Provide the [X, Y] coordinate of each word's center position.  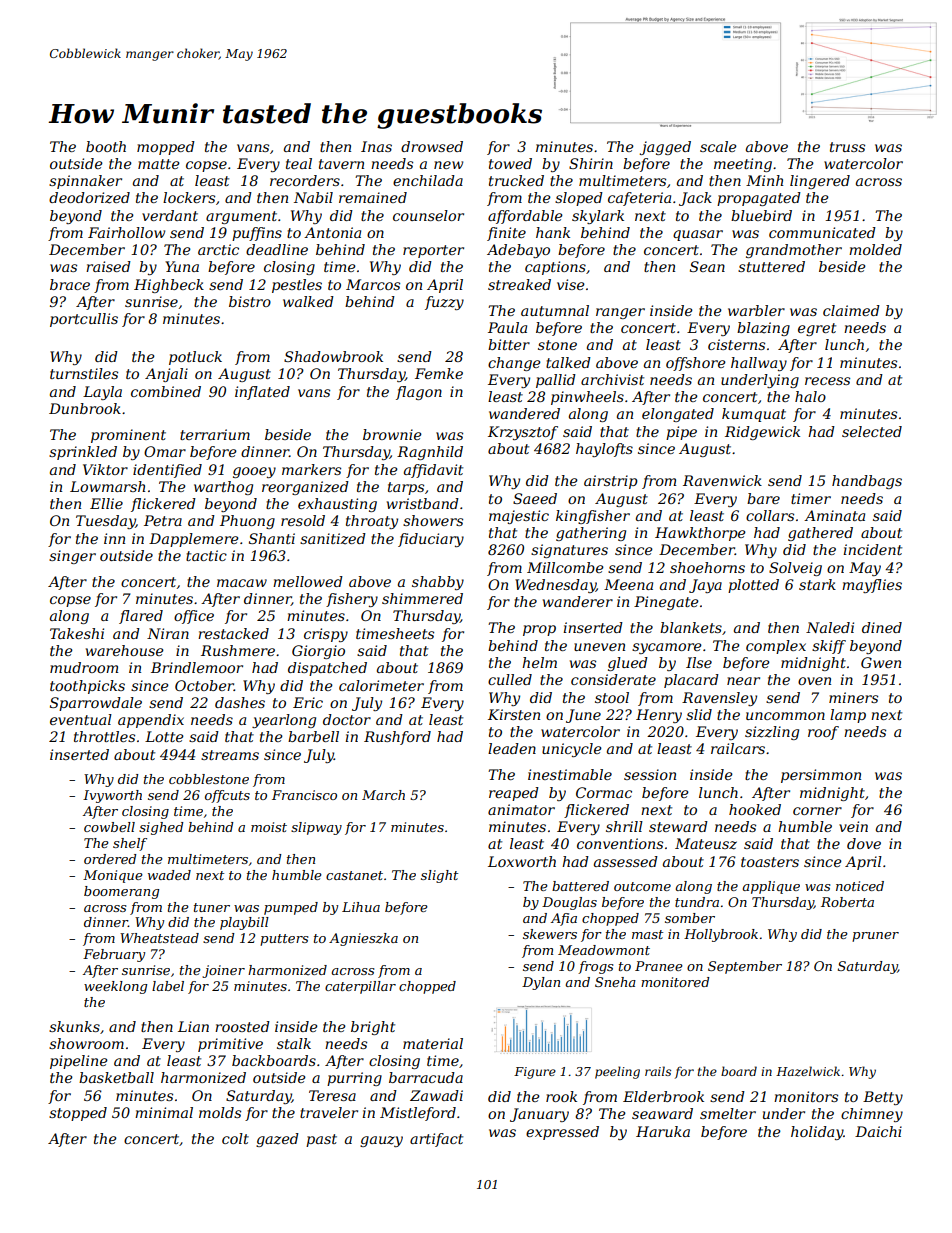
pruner [875, 937]
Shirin [591, 163]
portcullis [84, 320]
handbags [867, 482]
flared [141, 617]
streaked [519, 284]
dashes [240, 702]
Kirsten [514, 714]
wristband [423, 503]
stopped [78, 1114]
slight [439, 876]
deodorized [89, 198]
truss [847, 147]
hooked [755, 809]
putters [284, 940]
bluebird [761, 215]
